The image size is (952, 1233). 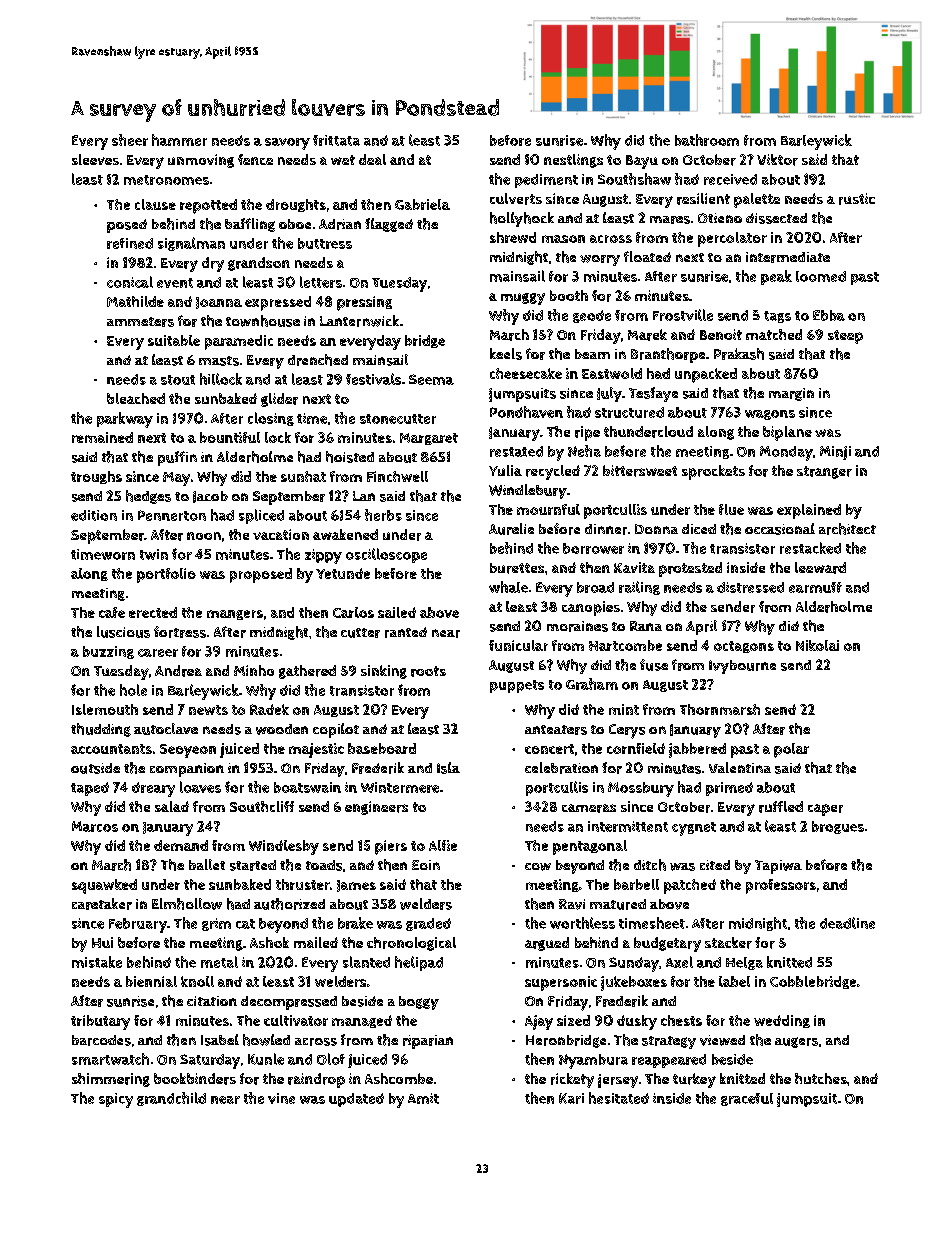 What do you see at coordinates (177, 458) in the image?
I see `puffin` at bounding box center [177, 458].
